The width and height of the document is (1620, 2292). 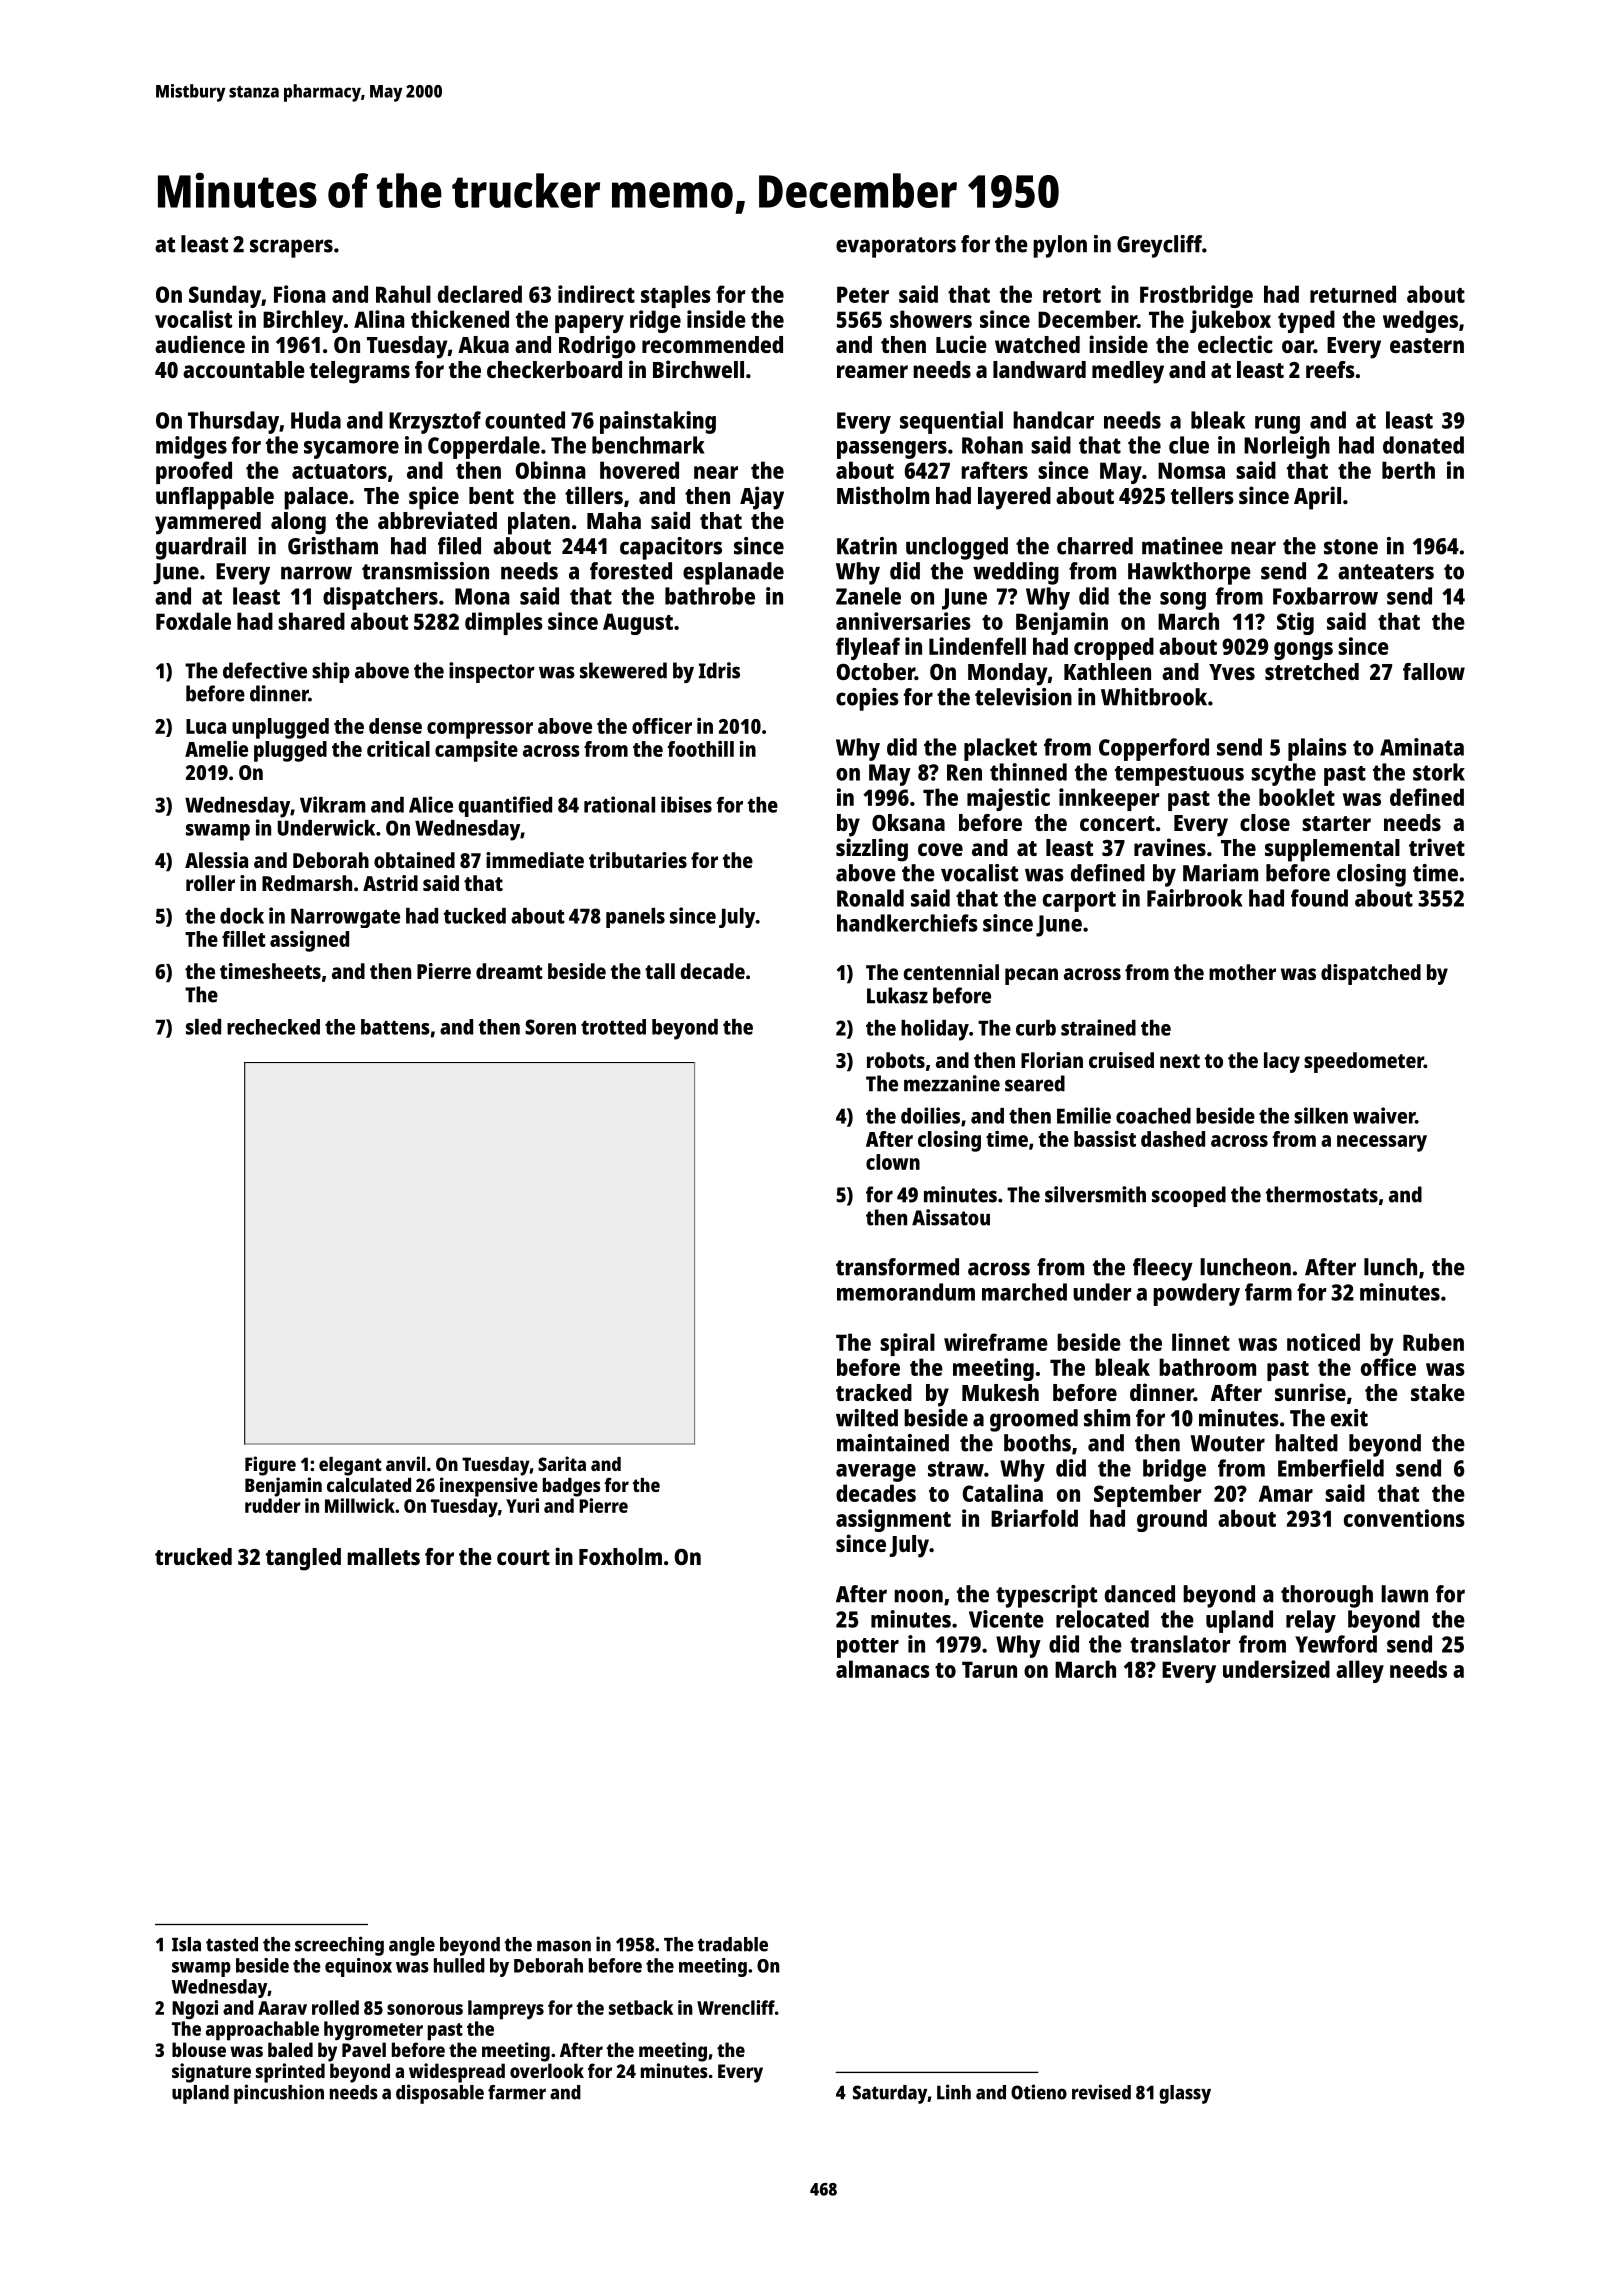 I want to click on transformed, so click(x=897, y=1267).
